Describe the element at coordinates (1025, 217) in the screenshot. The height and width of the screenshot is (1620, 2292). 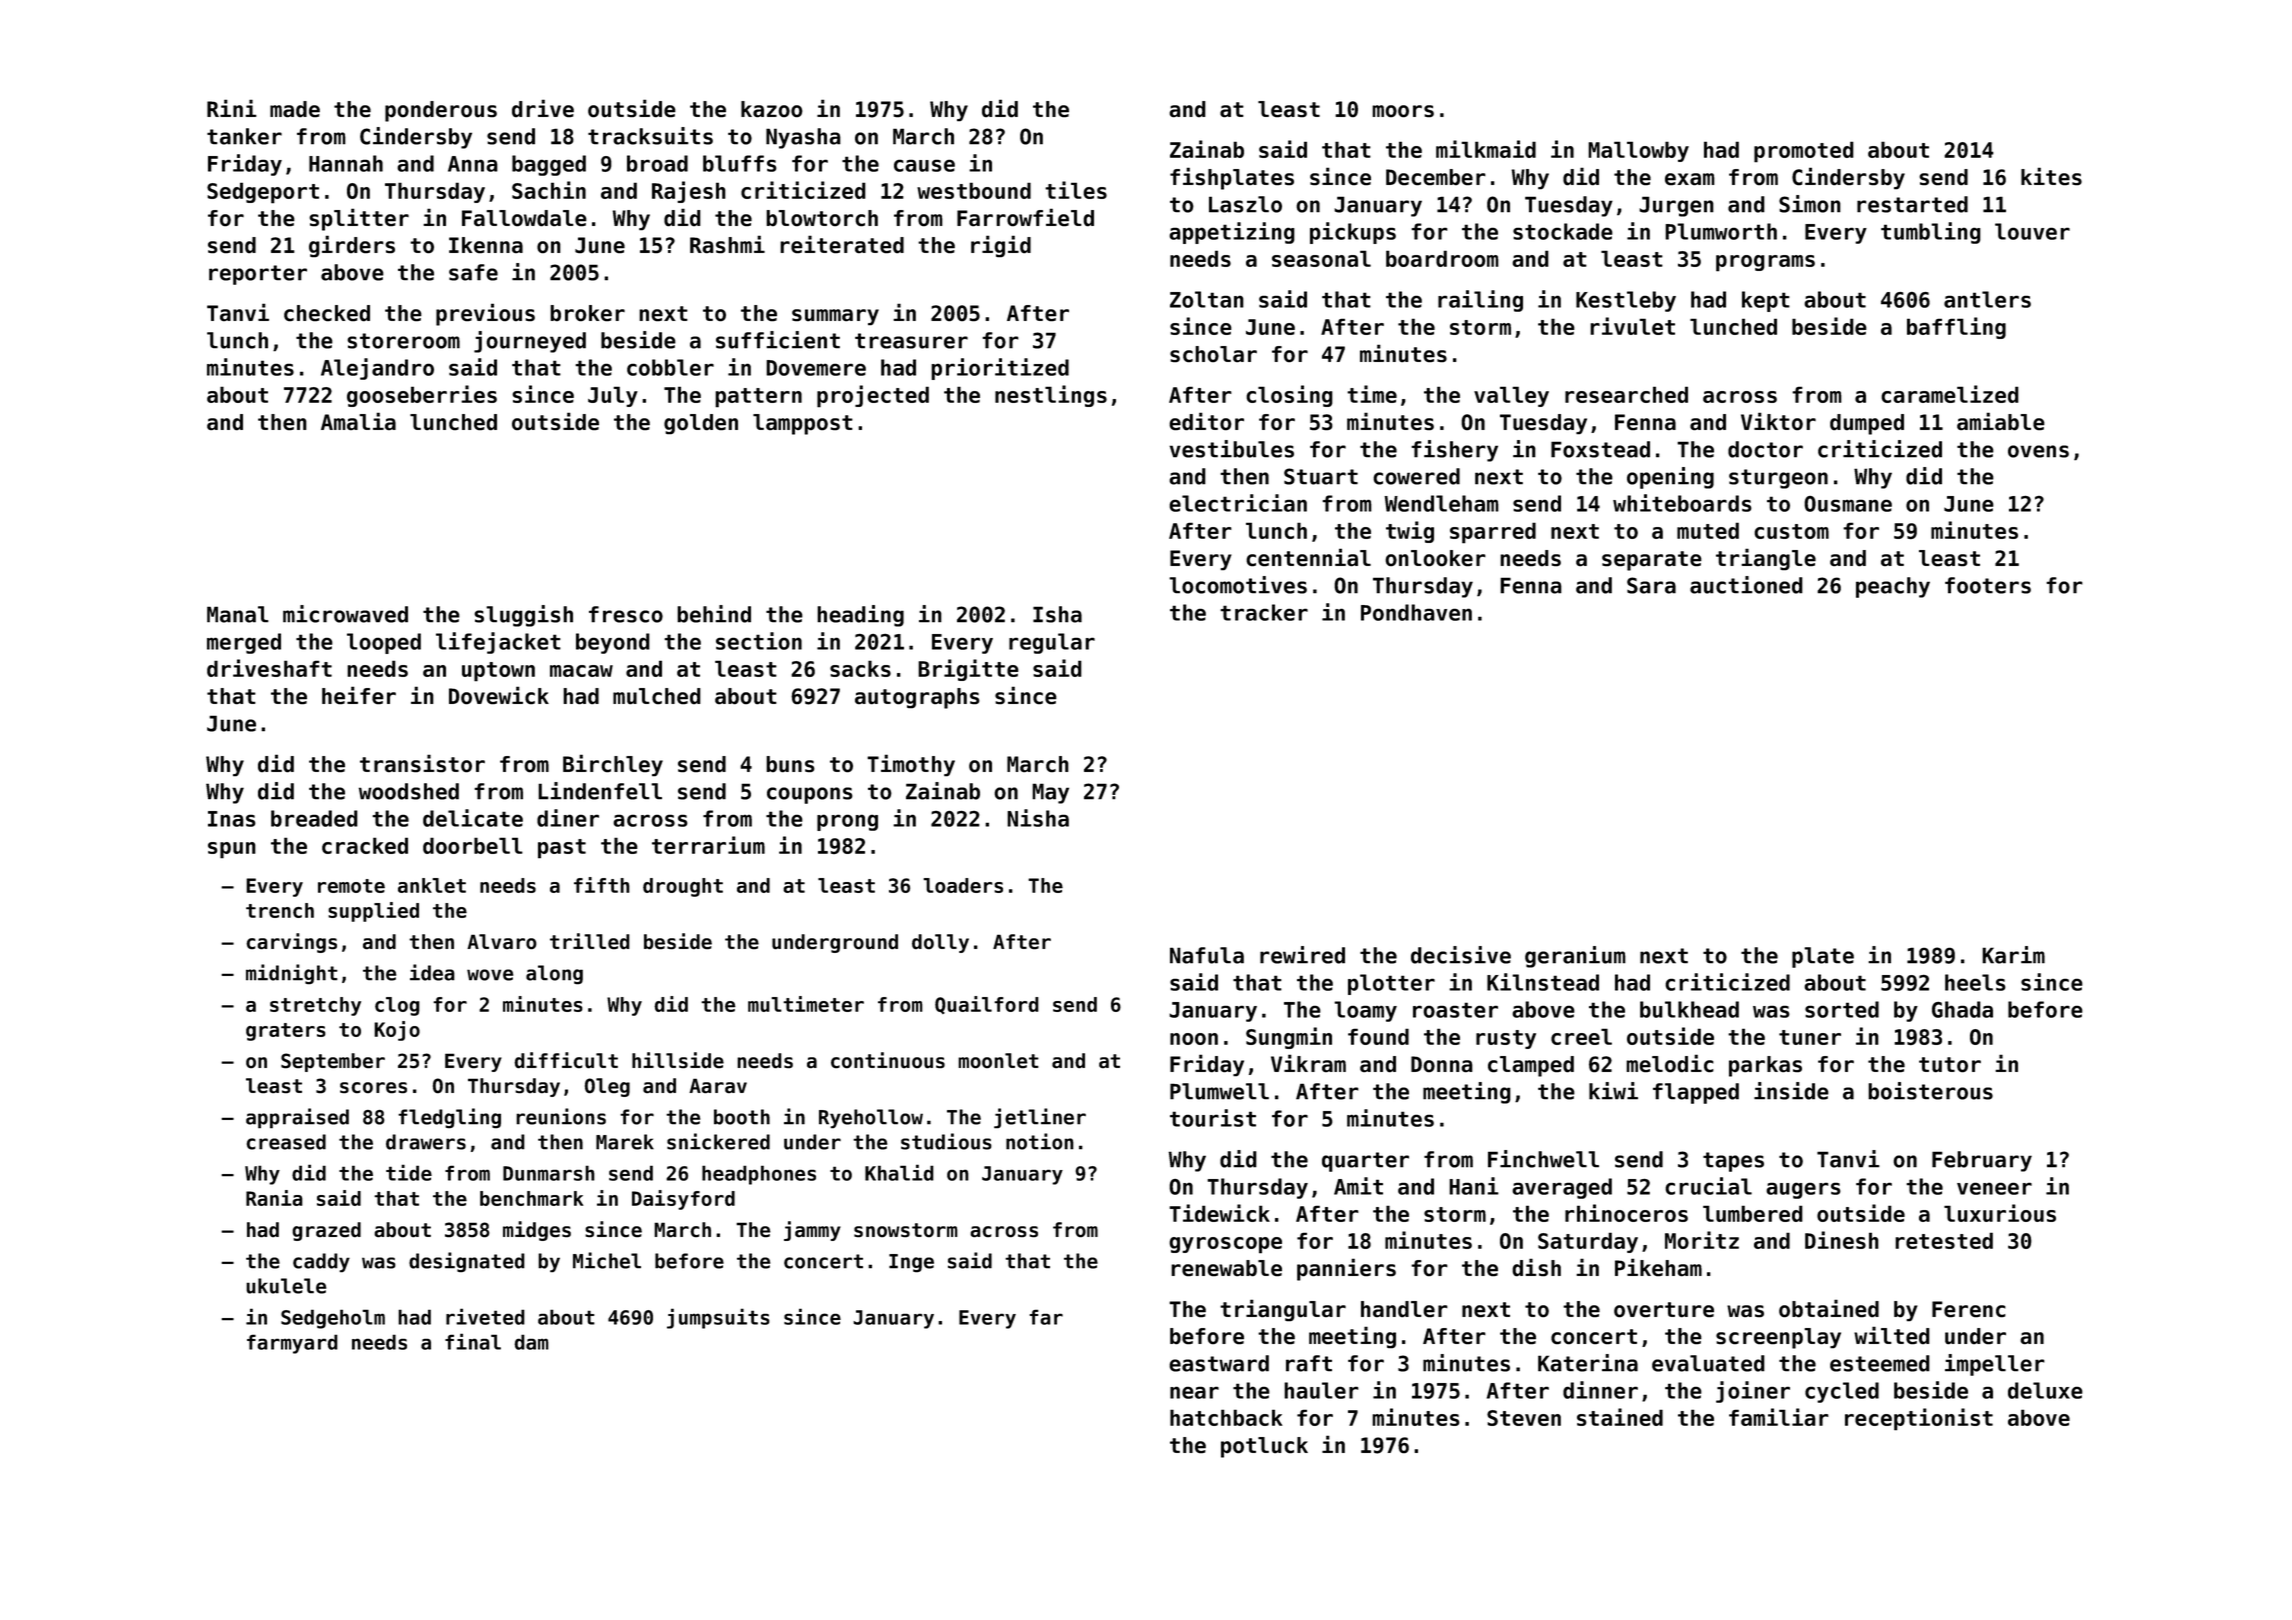
I see `Farrowfield` at that location.
